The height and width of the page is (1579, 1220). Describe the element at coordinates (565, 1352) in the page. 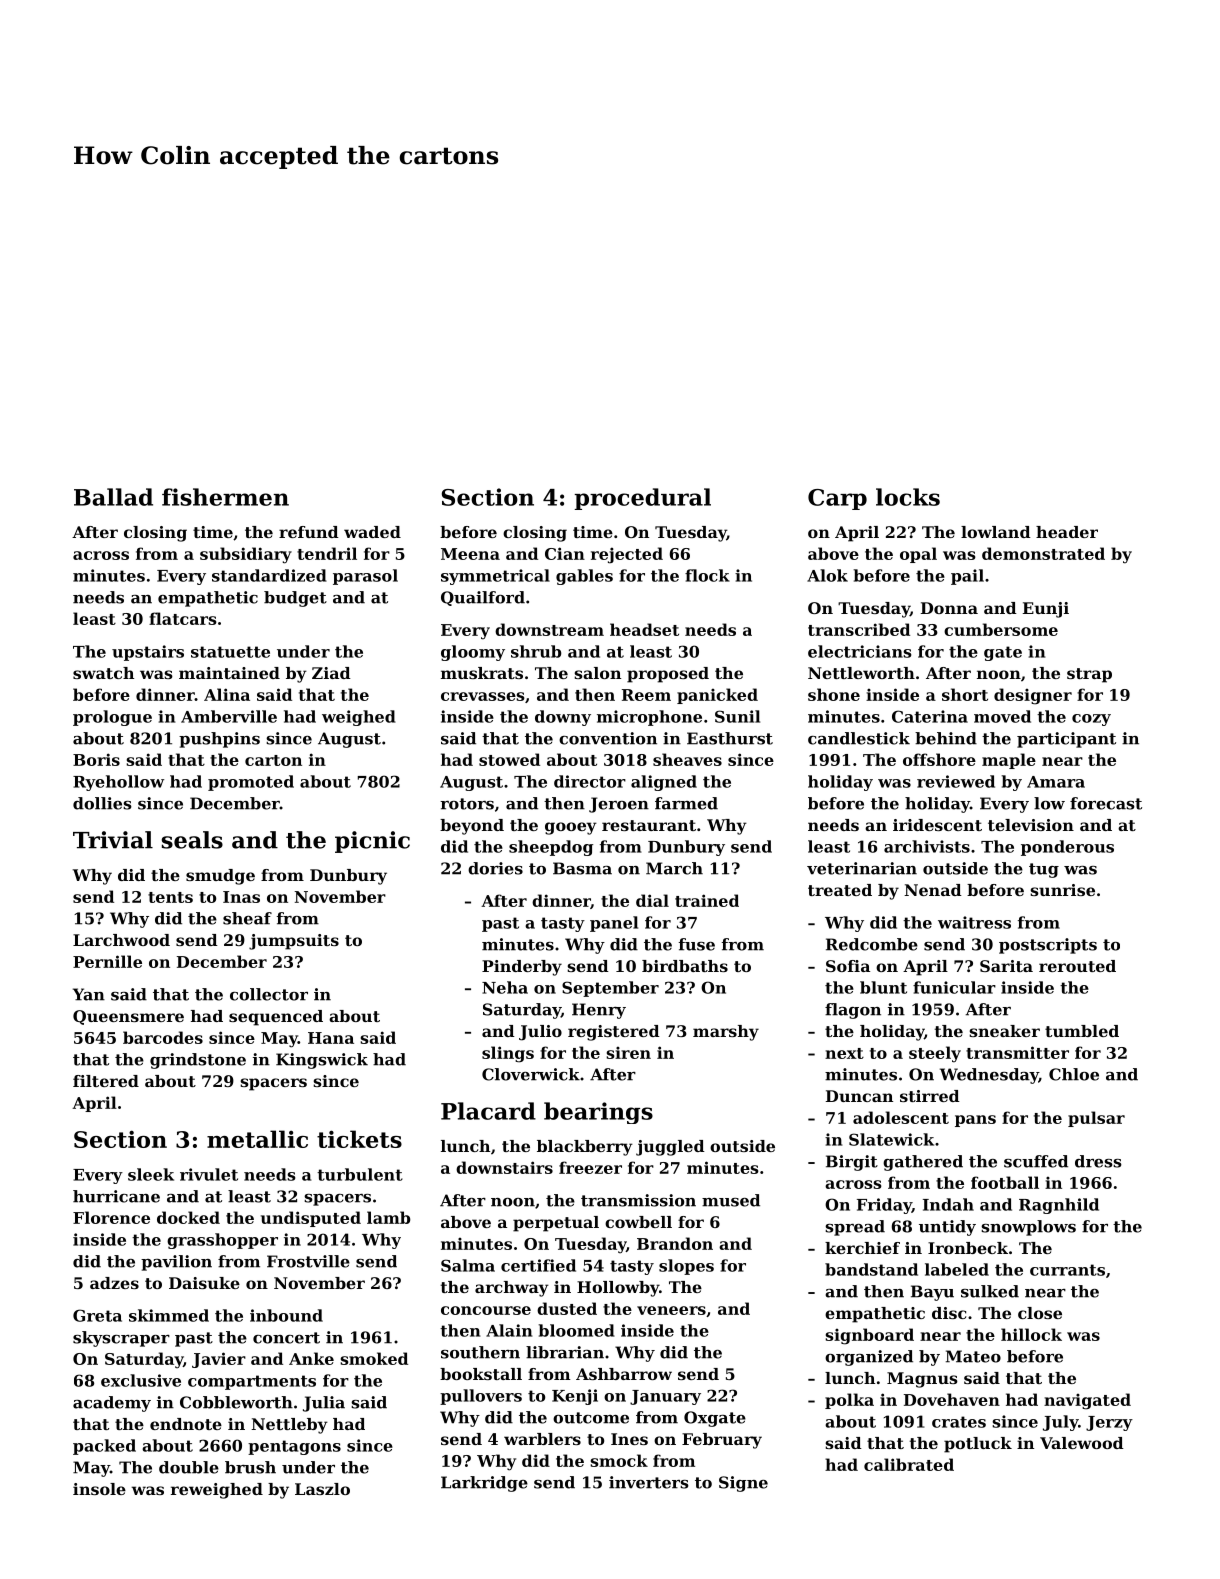

I see `librarian` at that location.
